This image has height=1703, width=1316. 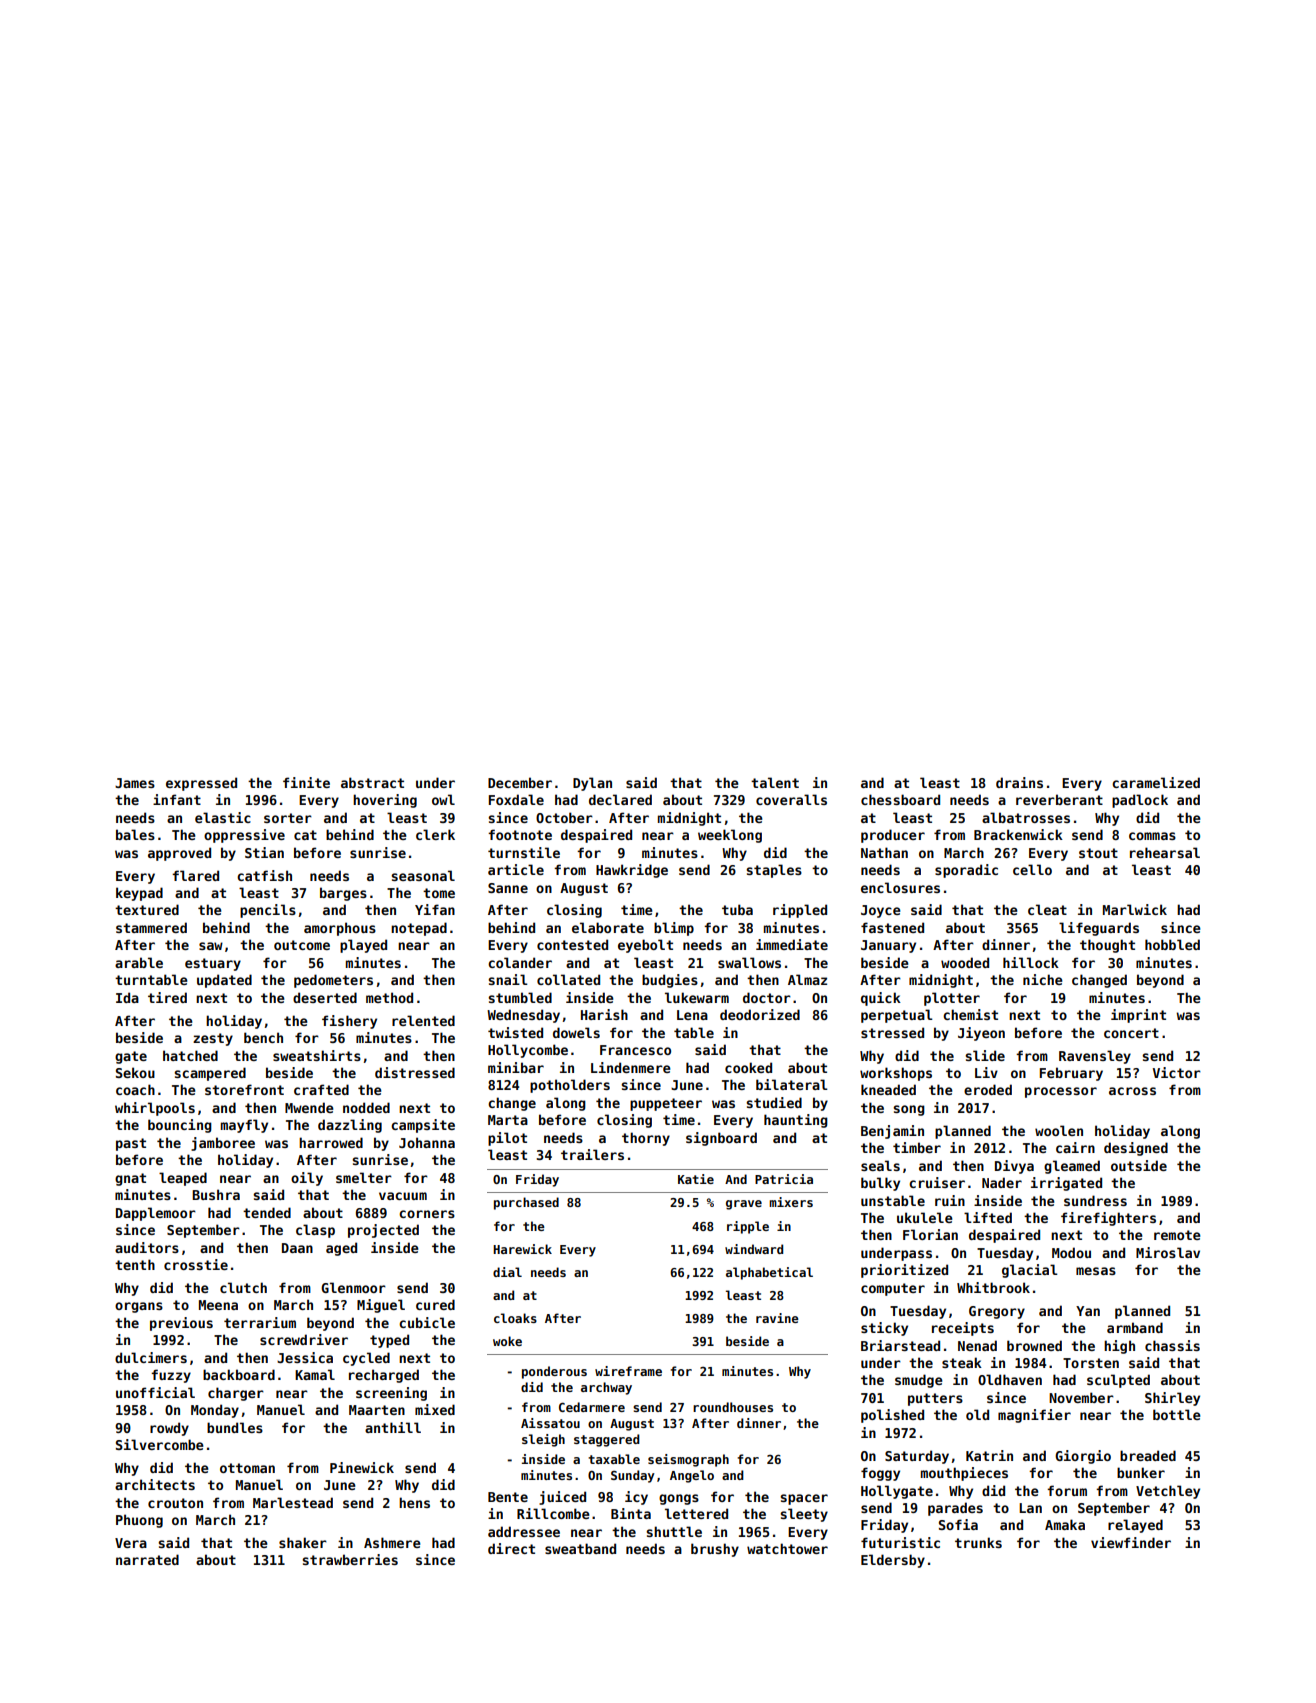 What do you see at coordinates (1172, 1345) in the image?
I see `chassis` at bounding box center [1172, 1345].
